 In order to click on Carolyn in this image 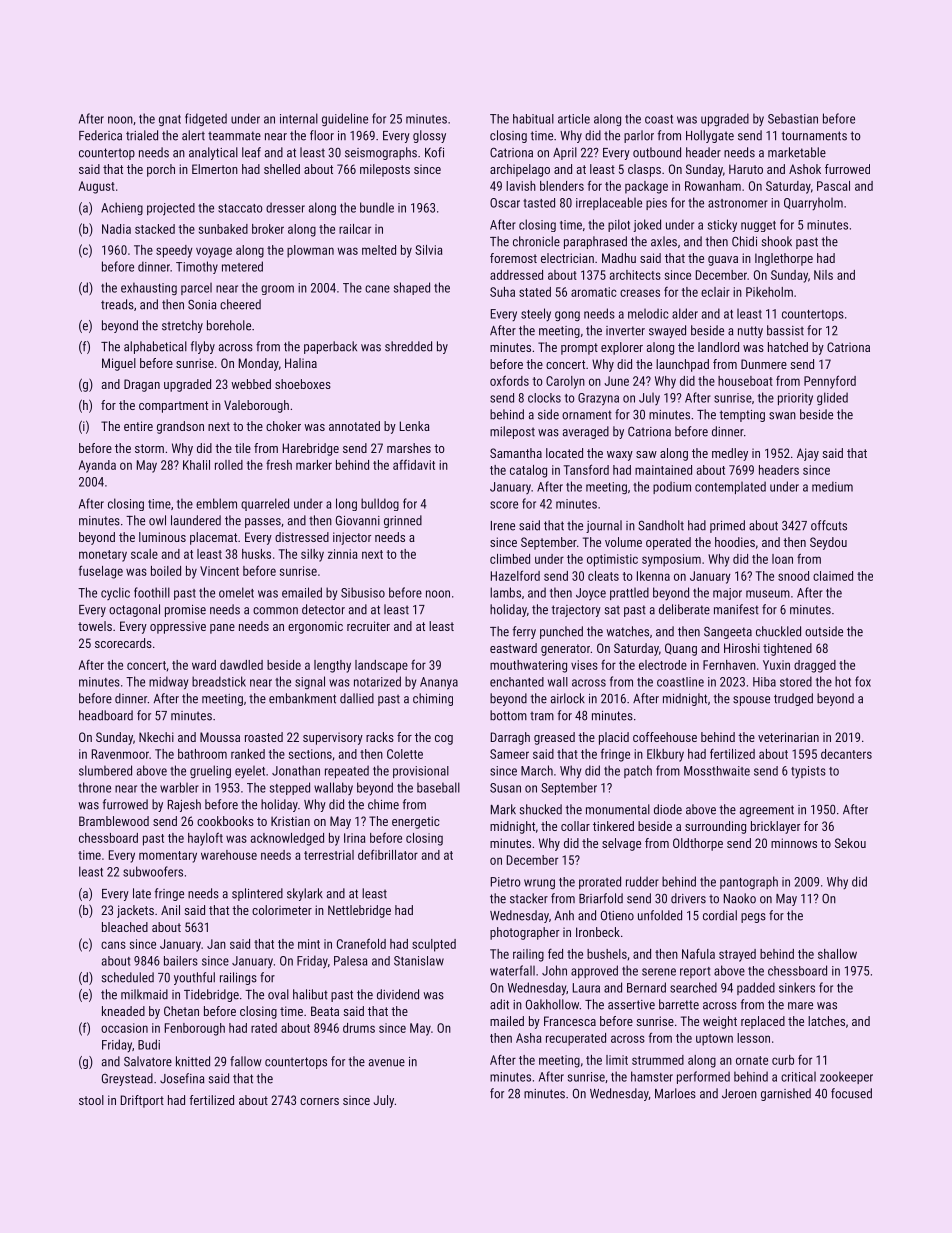, I will do `click(565, 382)`.
